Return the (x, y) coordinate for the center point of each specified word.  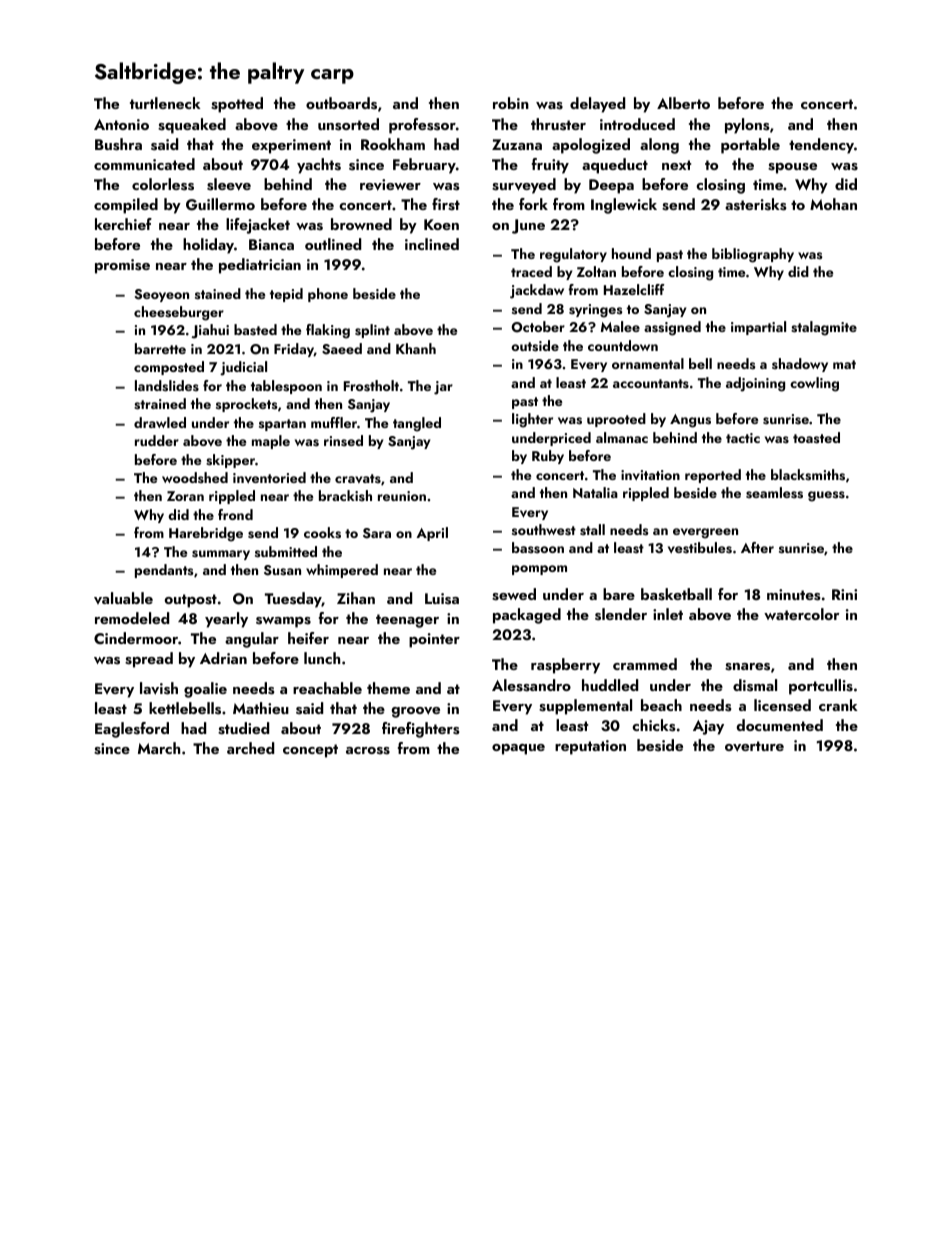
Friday (294, 350)
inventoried (269, 478)
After (757, 547)
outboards (341, 103)
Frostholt (371, 386)
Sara (377, 533)
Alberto (683, 103)
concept (310, 751)
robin (511, 103)
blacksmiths (808, 475)
